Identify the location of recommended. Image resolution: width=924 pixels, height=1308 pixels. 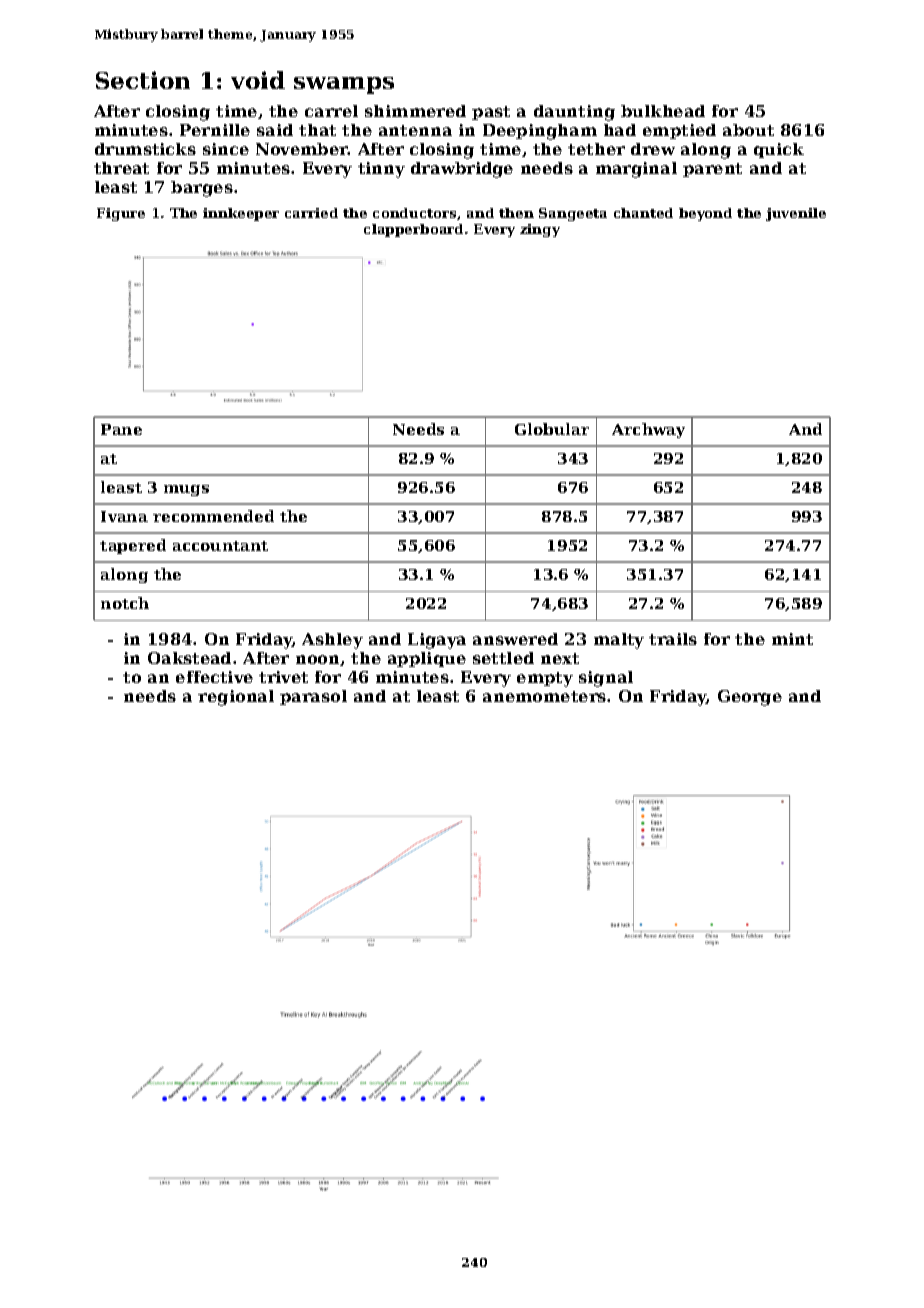
(213, 516).
